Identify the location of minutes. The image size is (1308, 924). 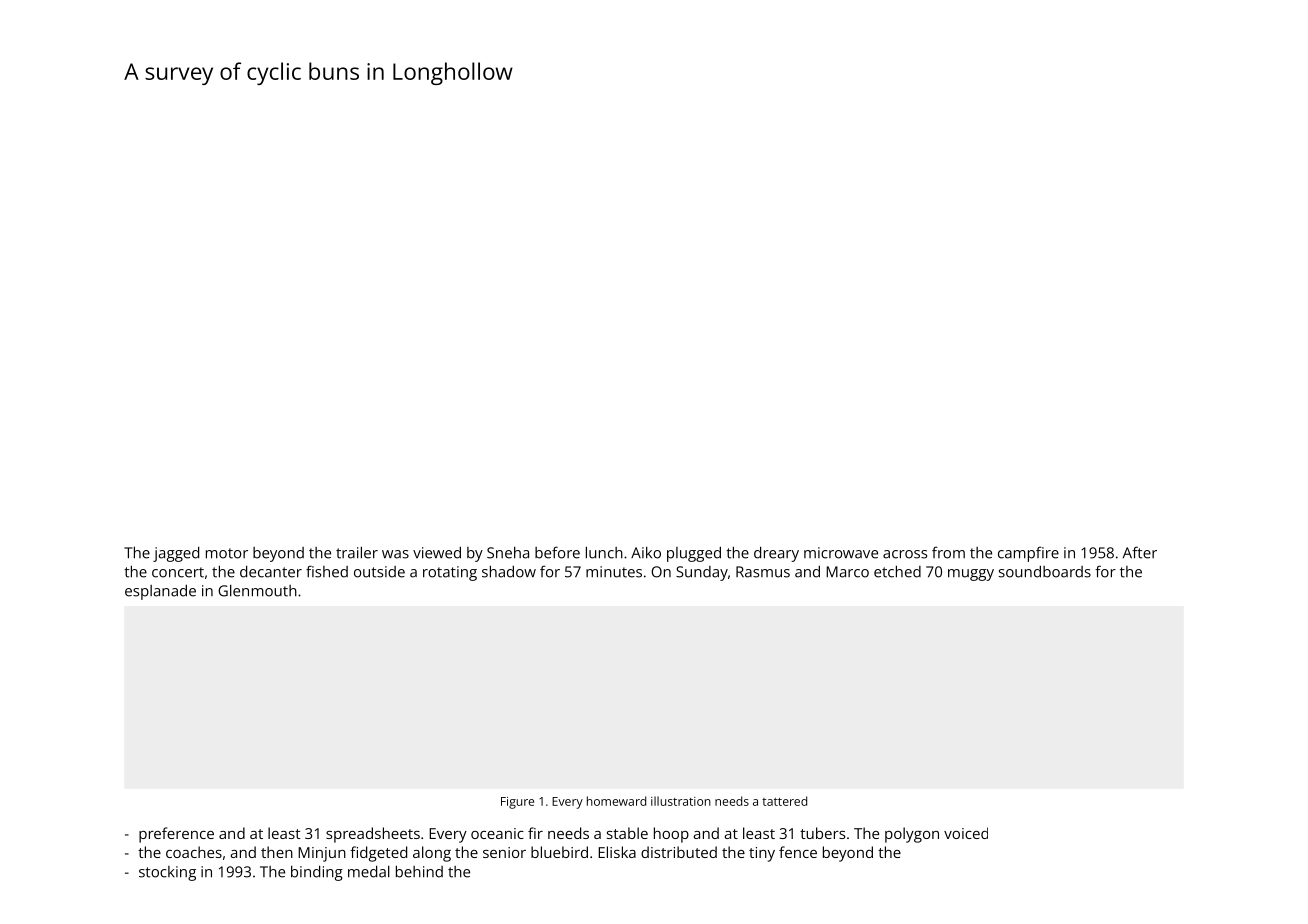
(614, 572).
